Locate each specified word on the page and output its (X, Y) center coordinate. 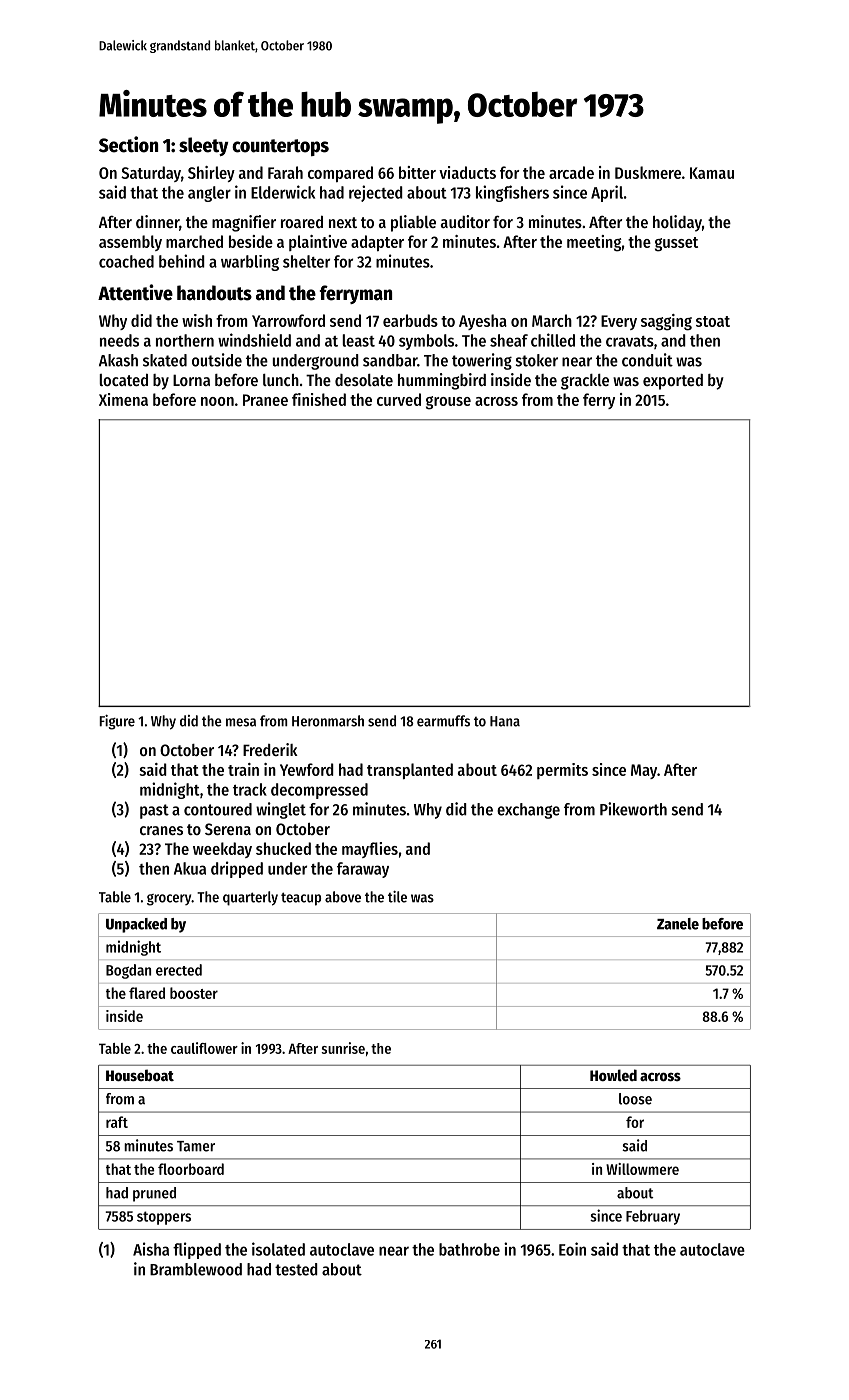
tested (296, 1269)
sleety (203, 146)
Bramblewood (196, 1269)
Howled (613, 1075)
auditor (465, 221)
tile (397, 897)
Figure (117, 722)
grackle (585, 382)
